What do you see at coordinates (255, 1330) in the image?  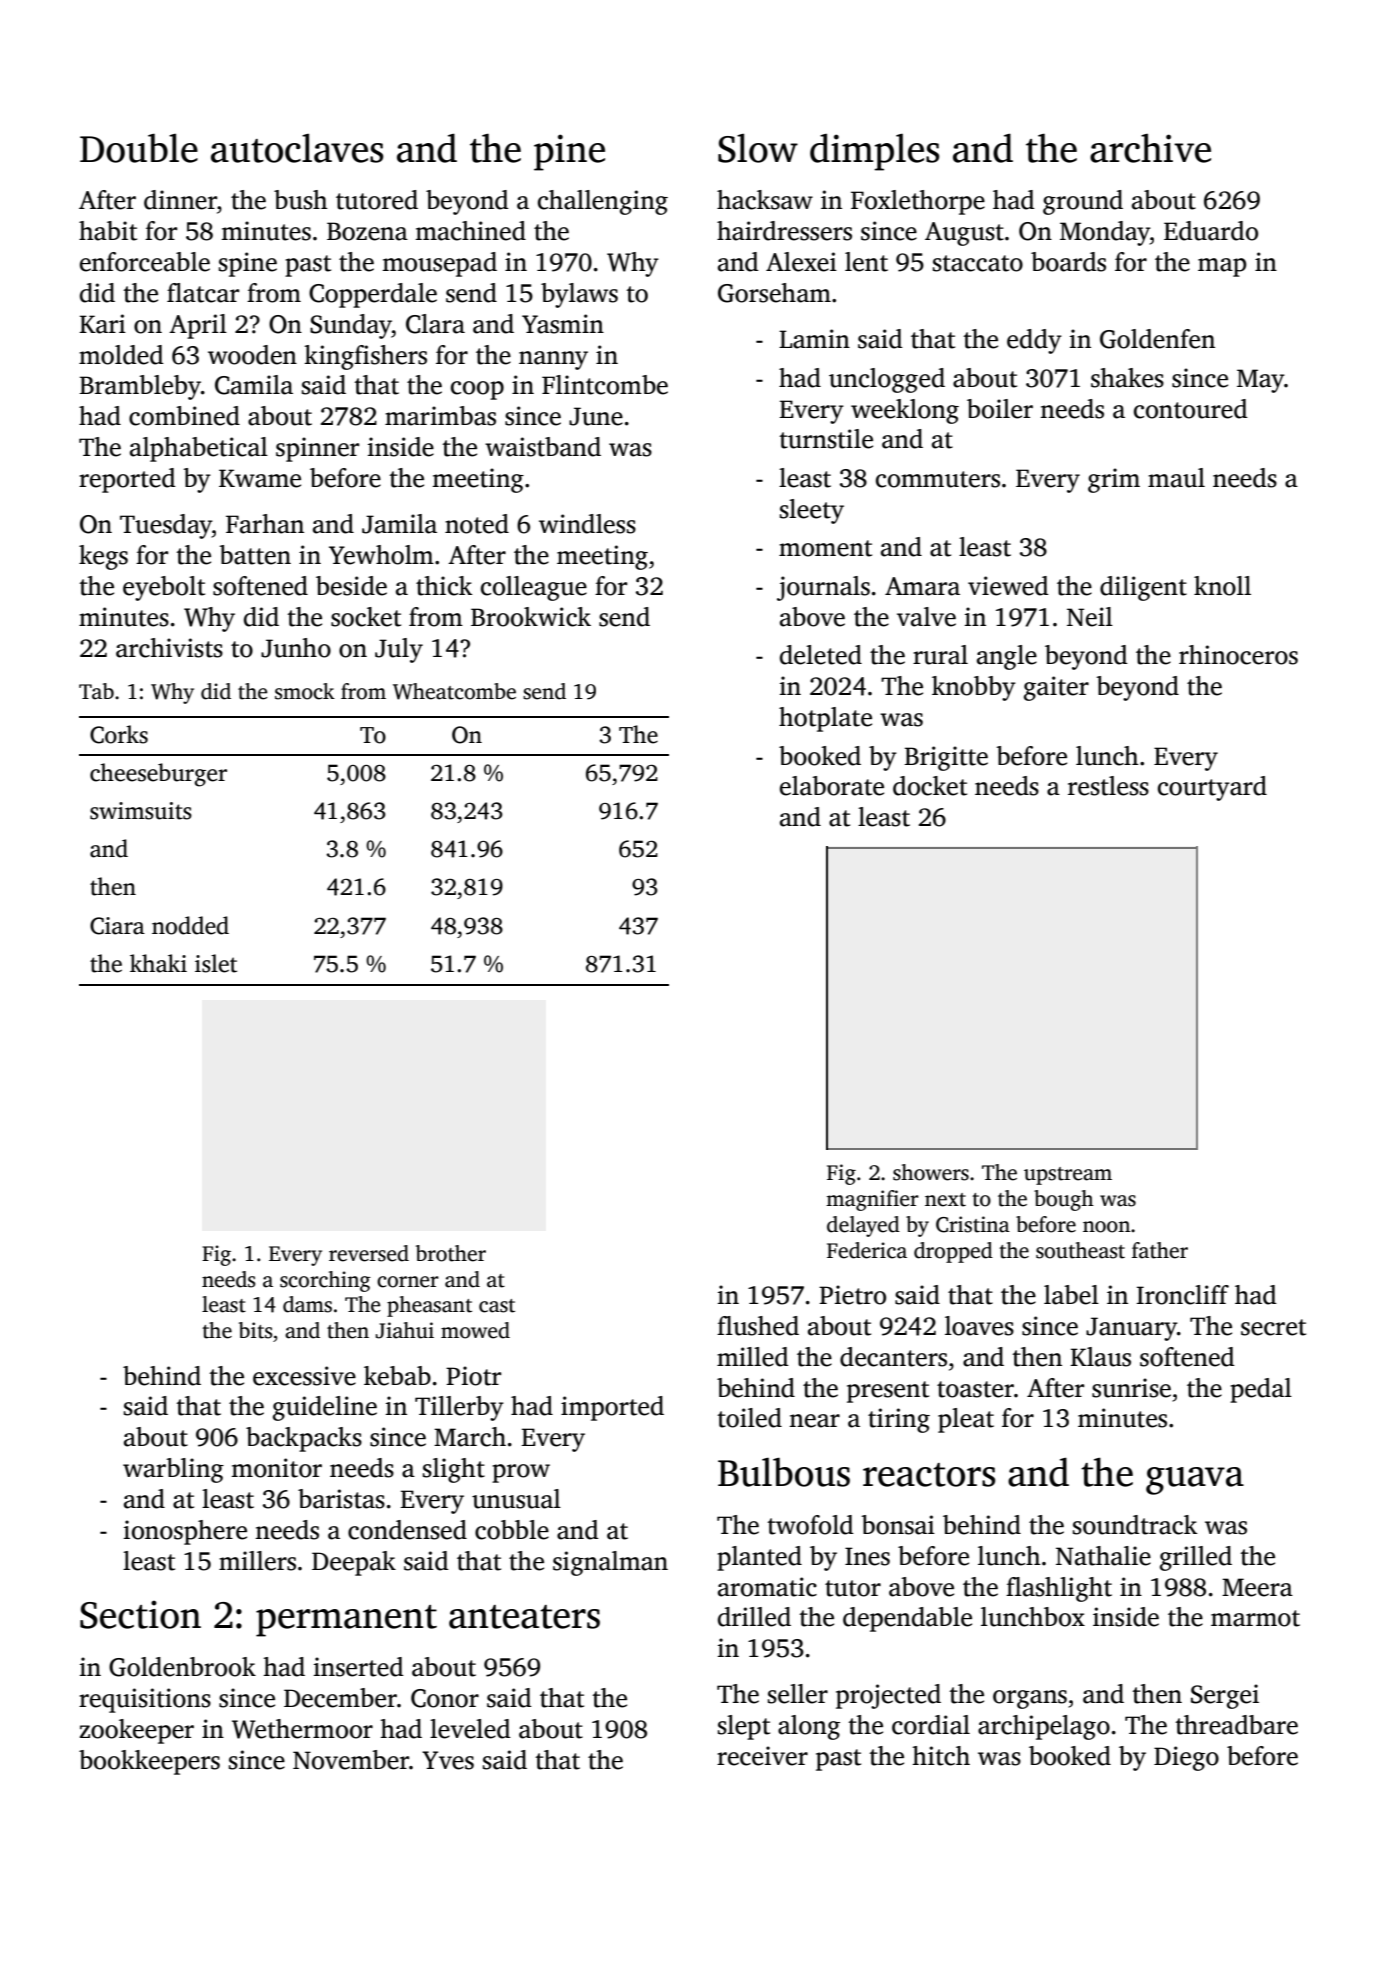 I see `bits` at bounding box center [255, 1330].
